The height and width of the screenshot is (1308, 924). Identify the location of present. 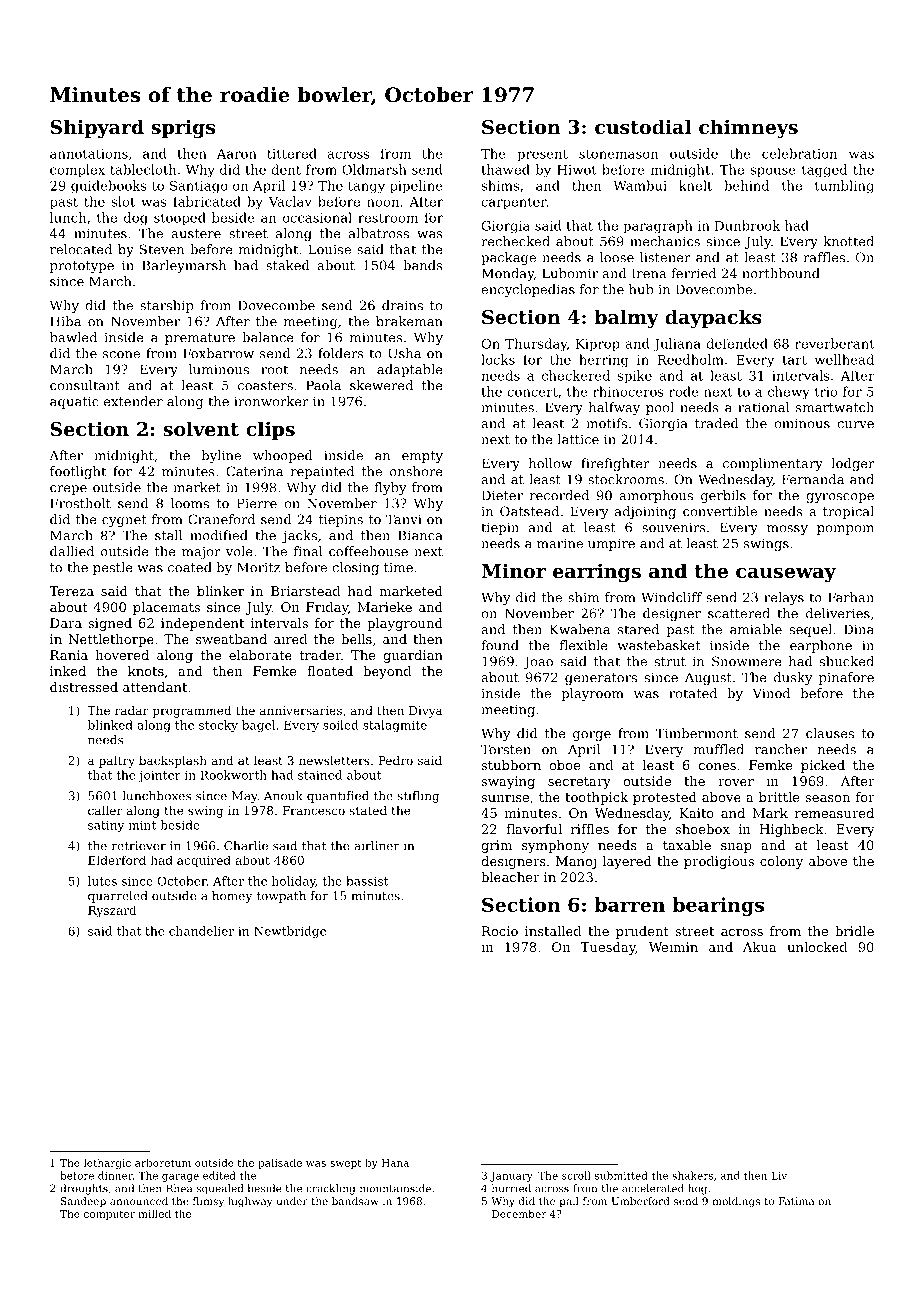
(542, 155).
